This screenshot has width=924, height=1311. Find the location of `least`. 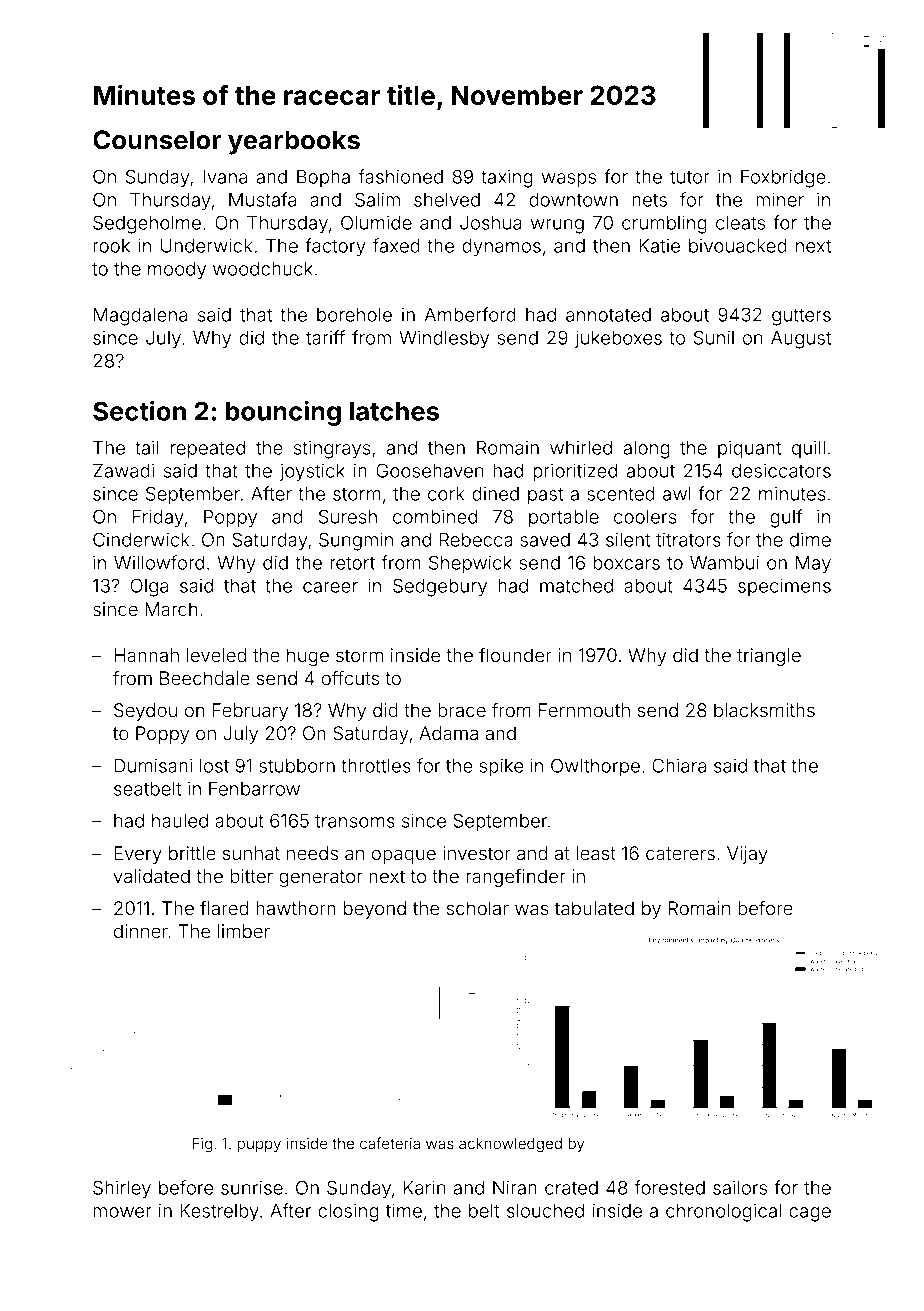

least is located at coordinates (596, 853).
